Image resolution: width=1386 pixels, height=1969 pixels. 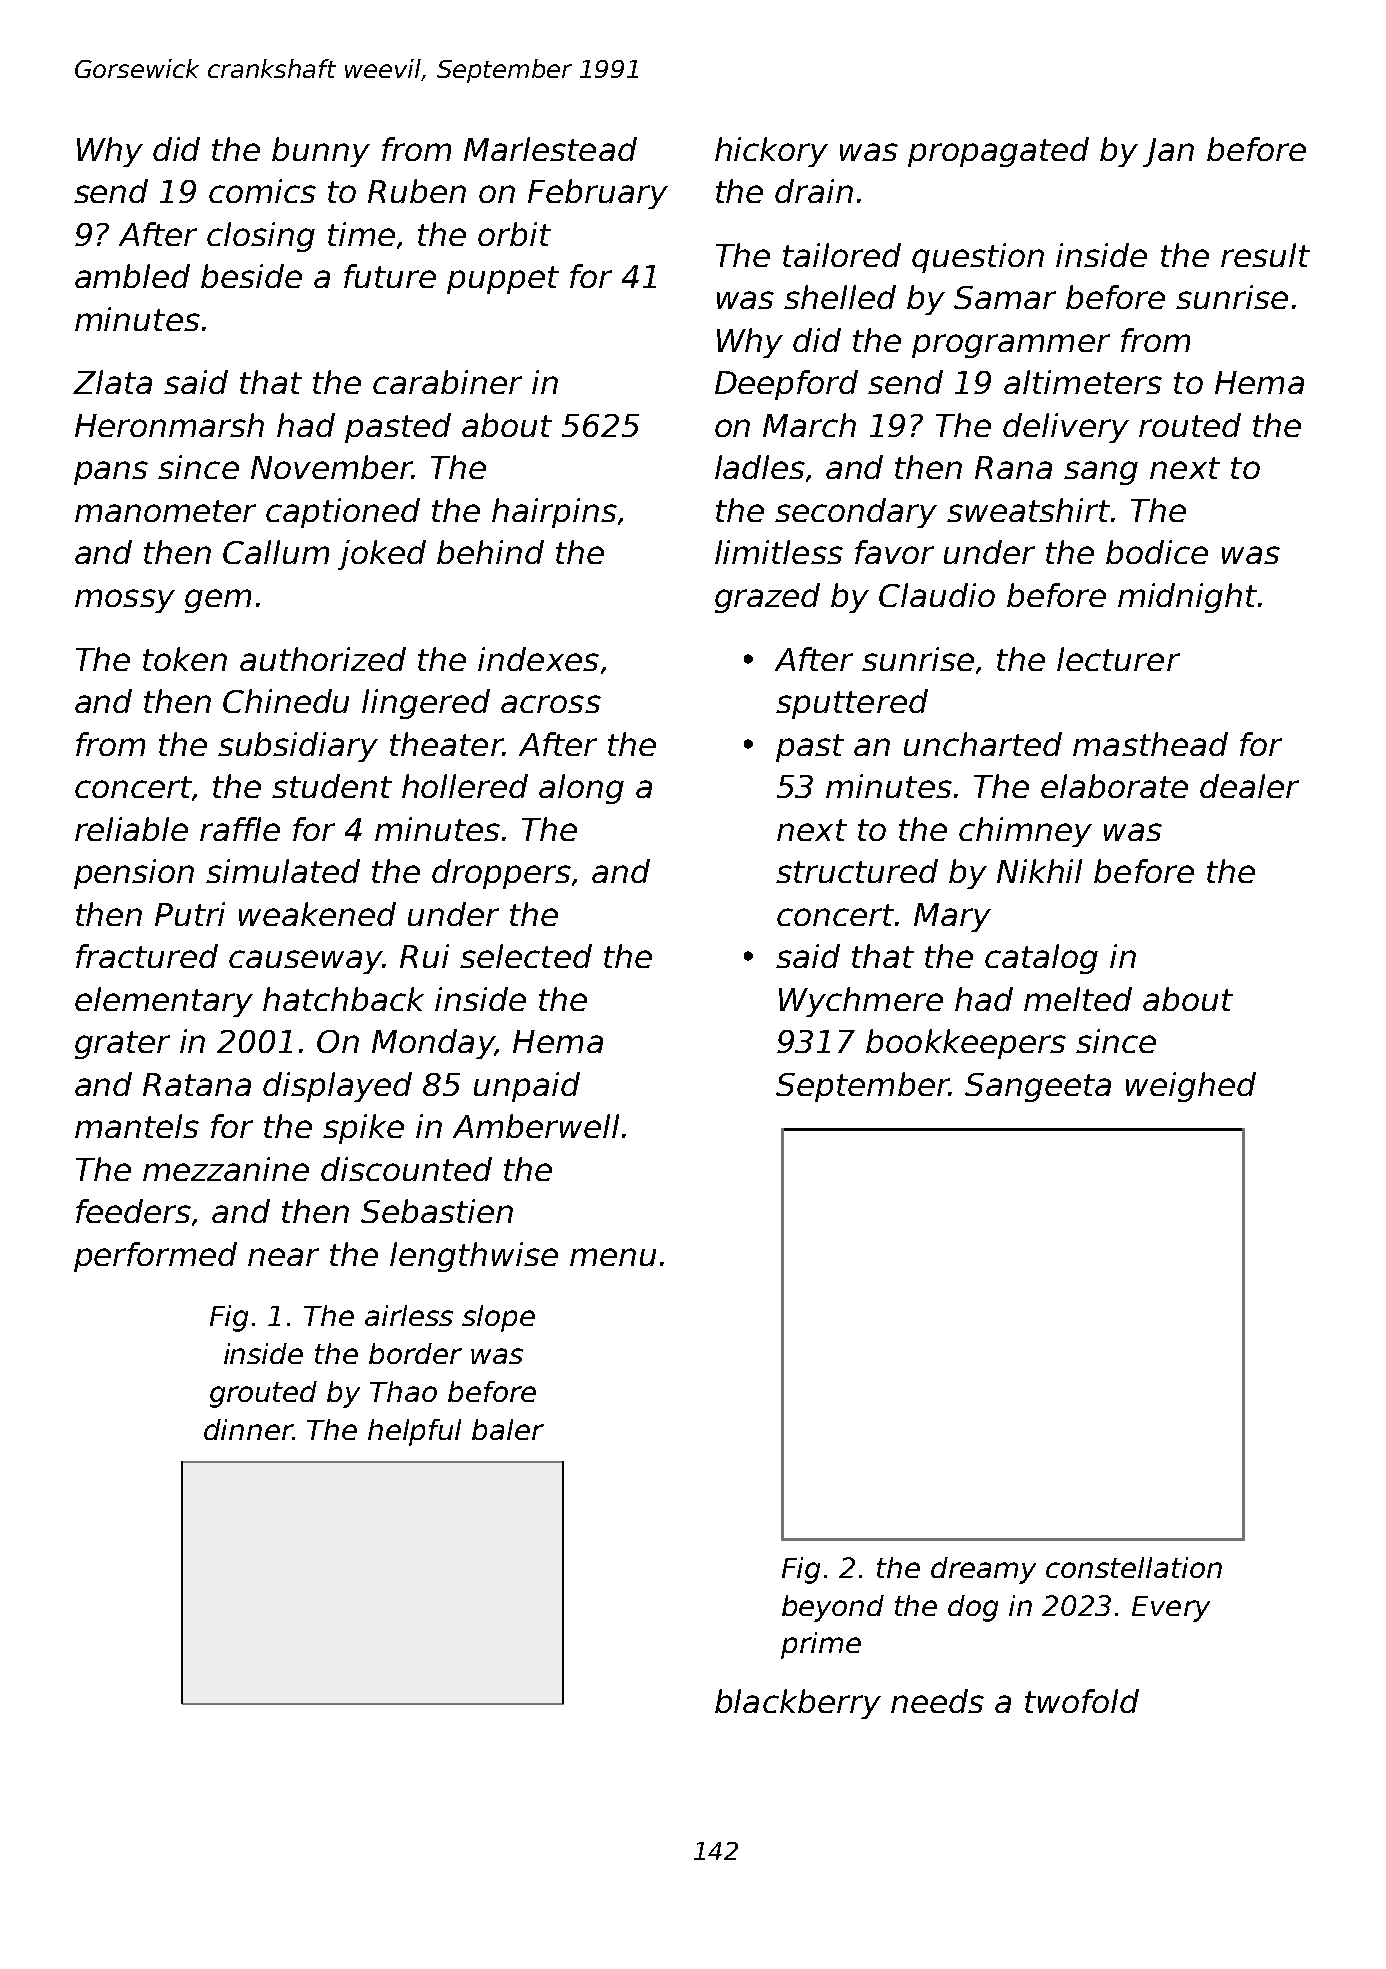 I want to click on menu, so click(x=613, y=1257).
